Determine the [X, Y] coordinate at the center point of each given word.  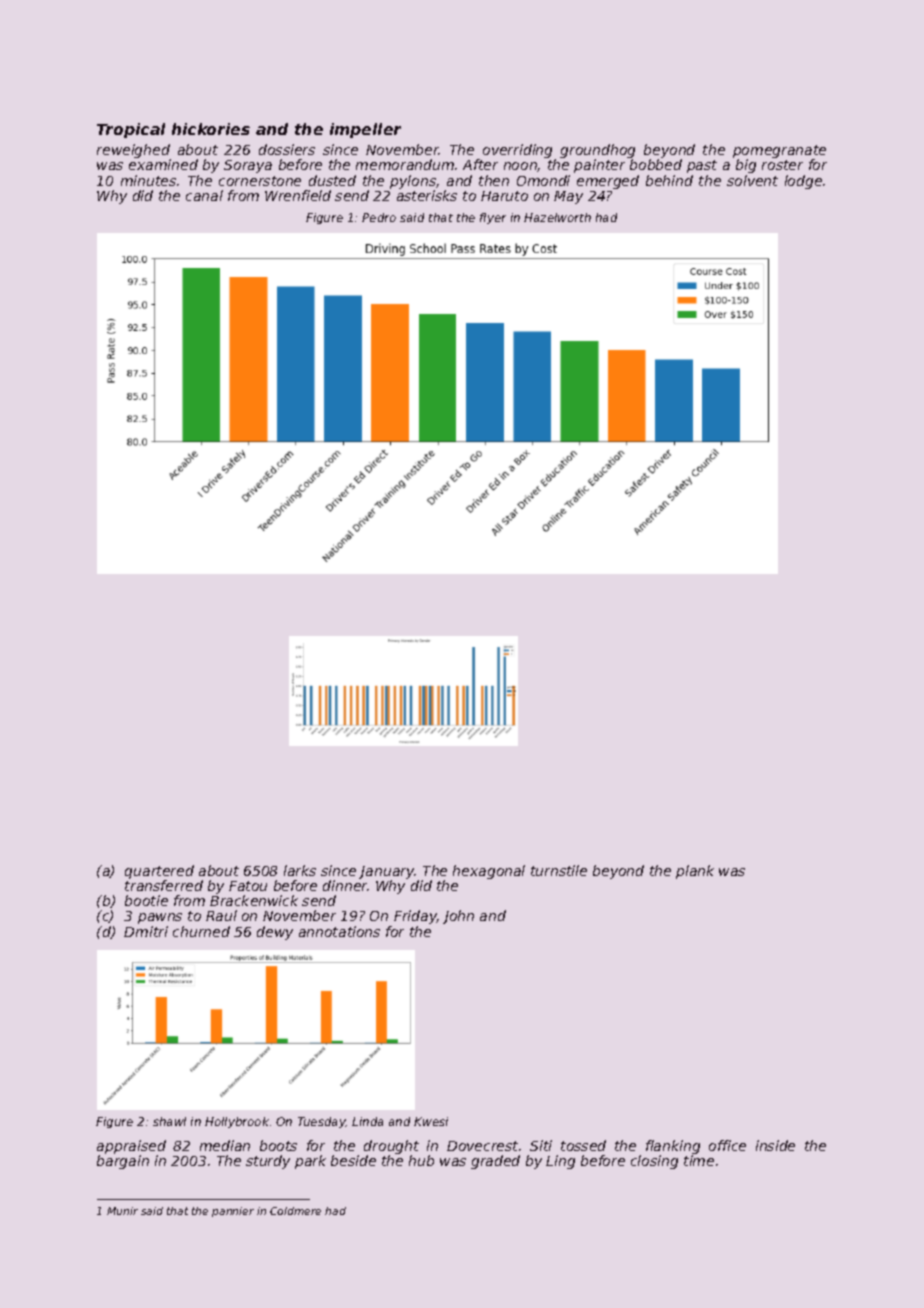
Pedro [379, 217]
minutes [148, 180]
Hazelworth [557, 217]
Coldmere [295, 1211]
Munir [122, 1211]
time [699, 1160]
